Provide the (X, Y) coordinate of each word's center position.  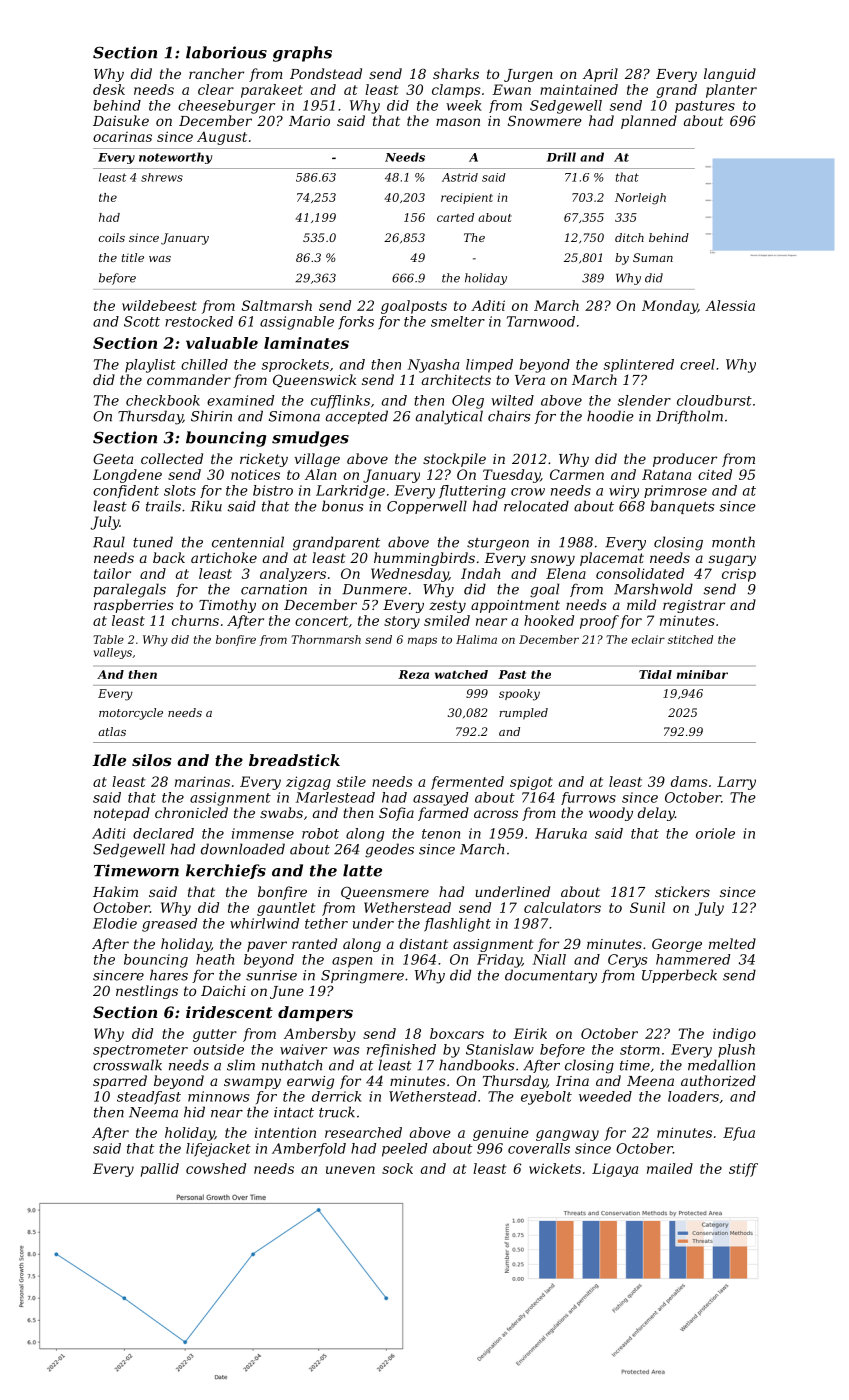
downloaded (243, 849)
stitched (690, 639)
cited (715, 474)
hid (194, 1112)
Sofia (396, 814)
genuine (501, 1134)
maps (422, 641)
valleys (113, 653)
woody (611, 814)
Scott (142, 321)
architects (456, 379)
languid (730, 75)
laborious (226, 52)
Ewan (511, 89)
